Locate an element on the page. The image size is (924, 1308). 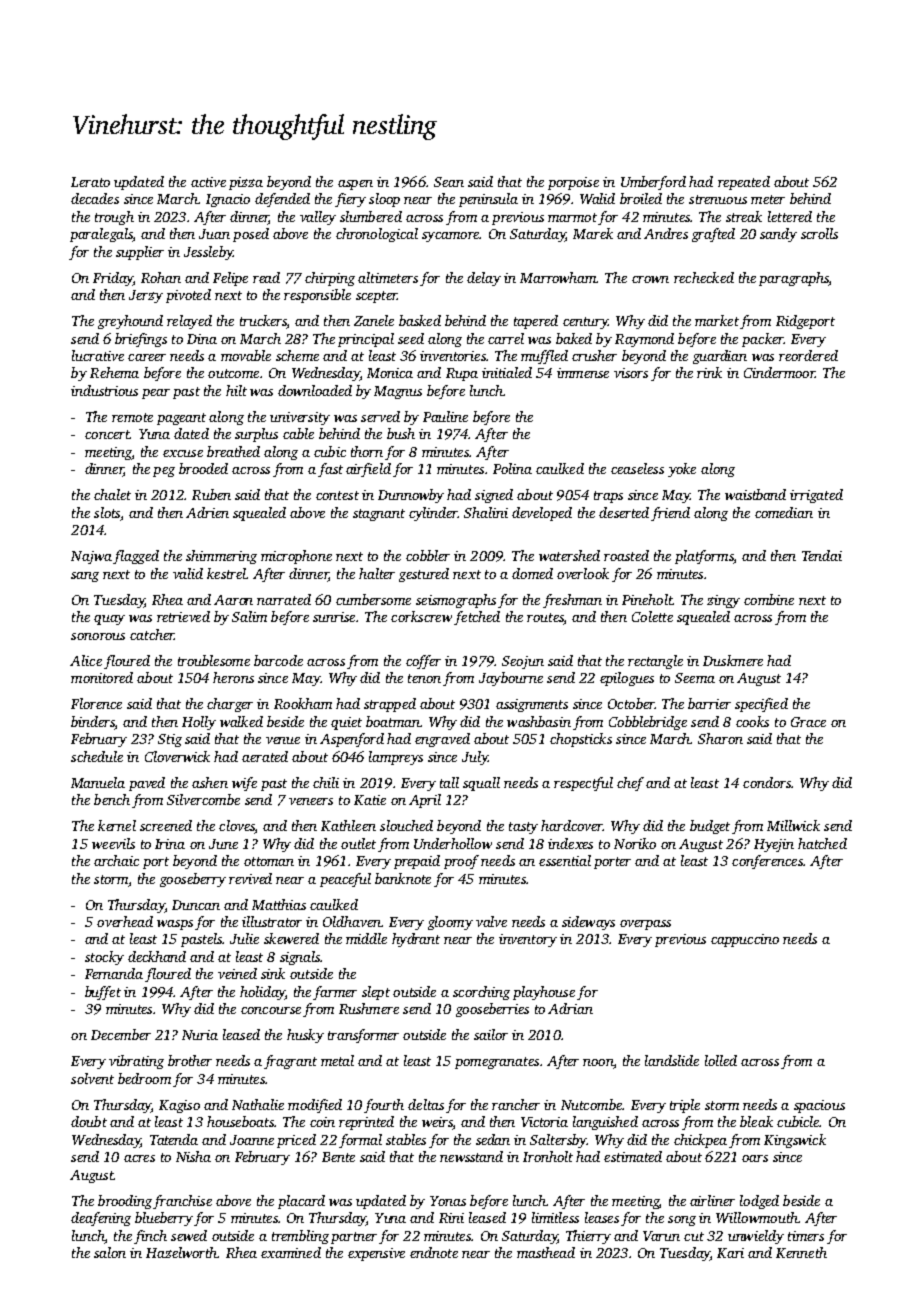
repeated is located at coordinates (744, 183).
